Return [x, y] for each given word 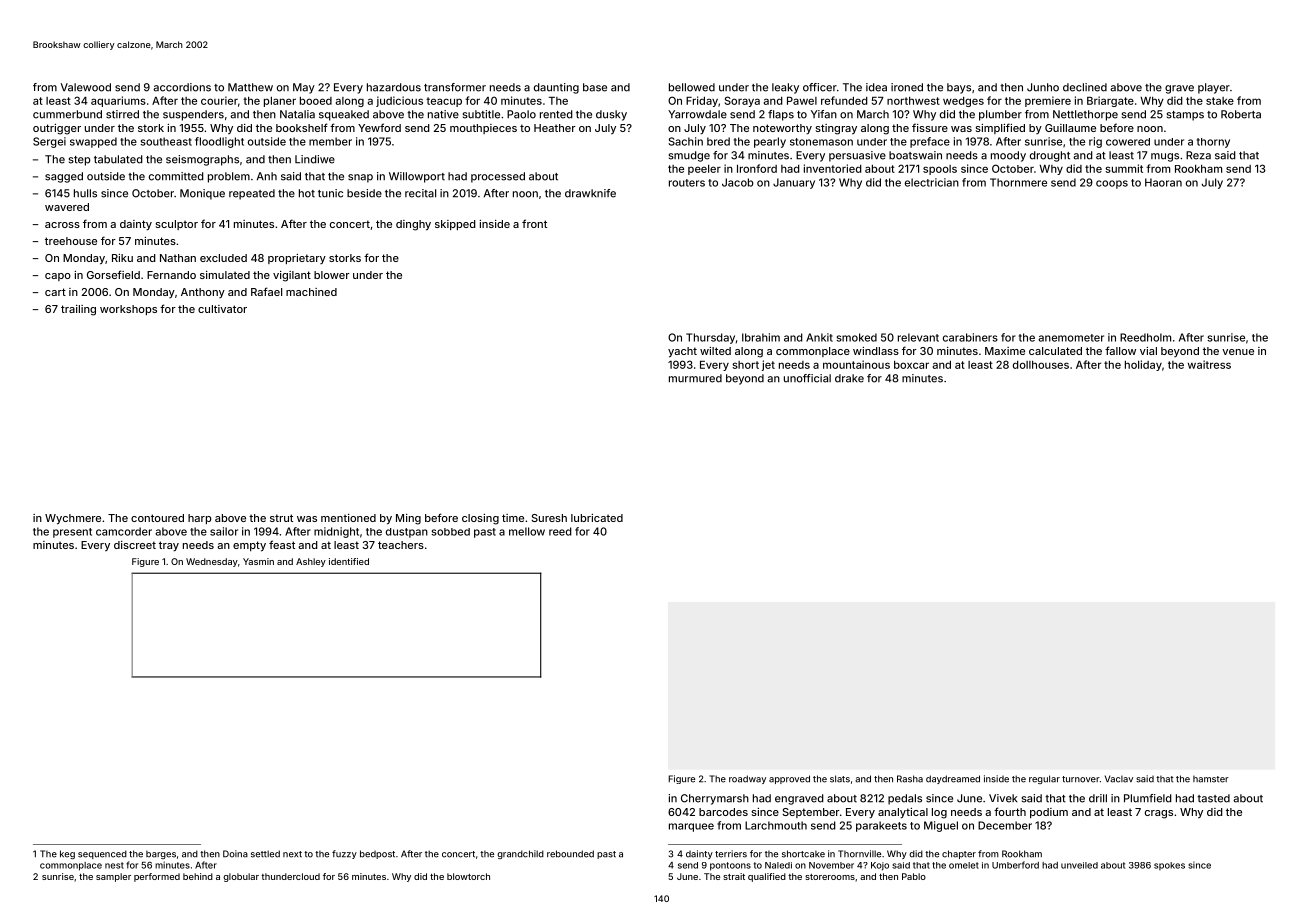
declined [1085, 87]
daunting [556, 88]
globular [241, 877]
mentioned [348, 518]
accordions [182, 87]
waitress [1209, 364]
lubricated [597, 518]
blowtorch [468, 876]
